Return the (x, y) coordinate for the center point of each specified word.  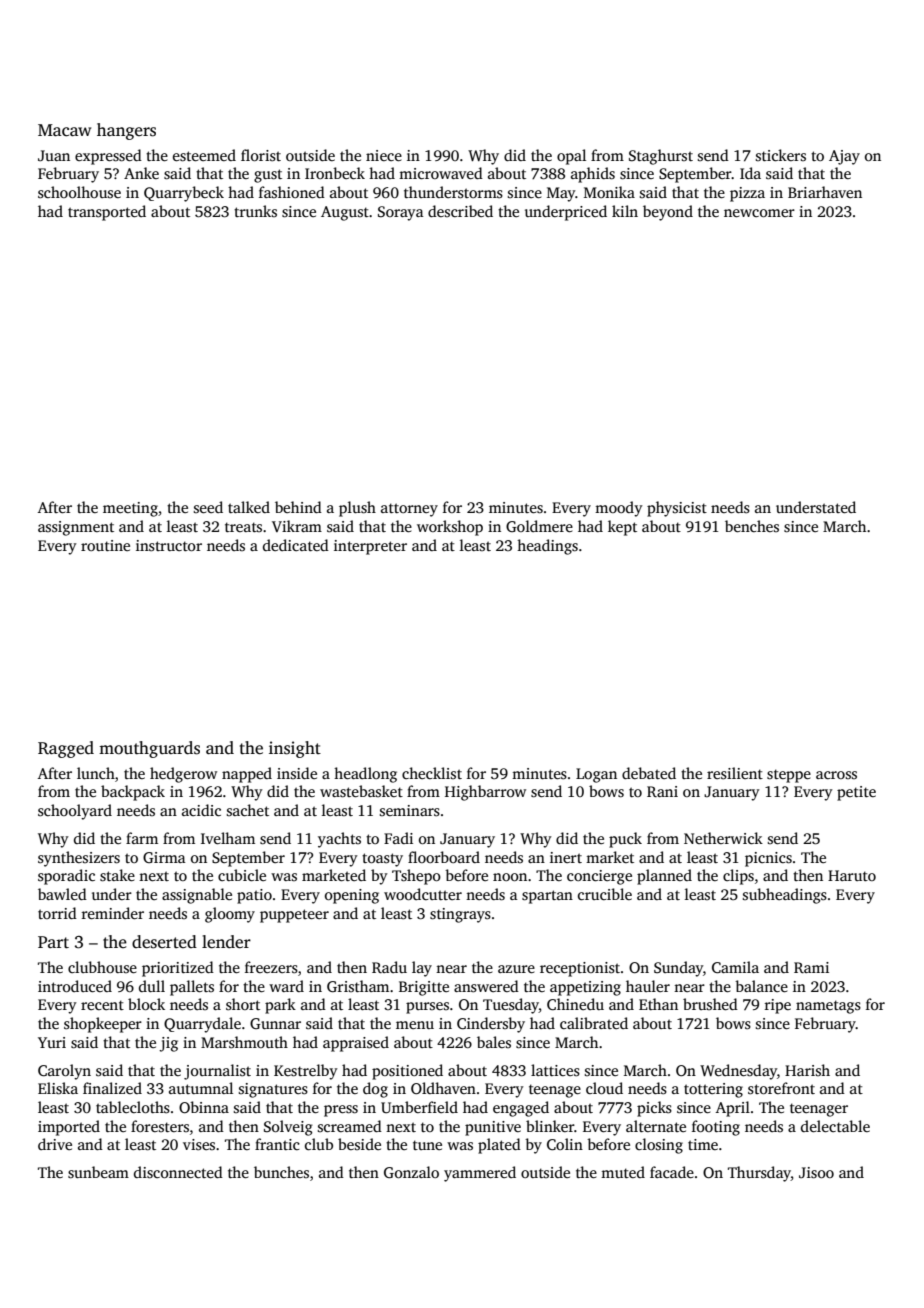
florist (261, 155)
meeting (130, 509)
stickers (781, 155)
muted (623, 1172)
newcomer (759, 213)
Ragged (66, 749)
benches (752, 526)
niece (384, 155)
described (460, 211)
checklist (432, 773)
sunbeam (98, 1172)
